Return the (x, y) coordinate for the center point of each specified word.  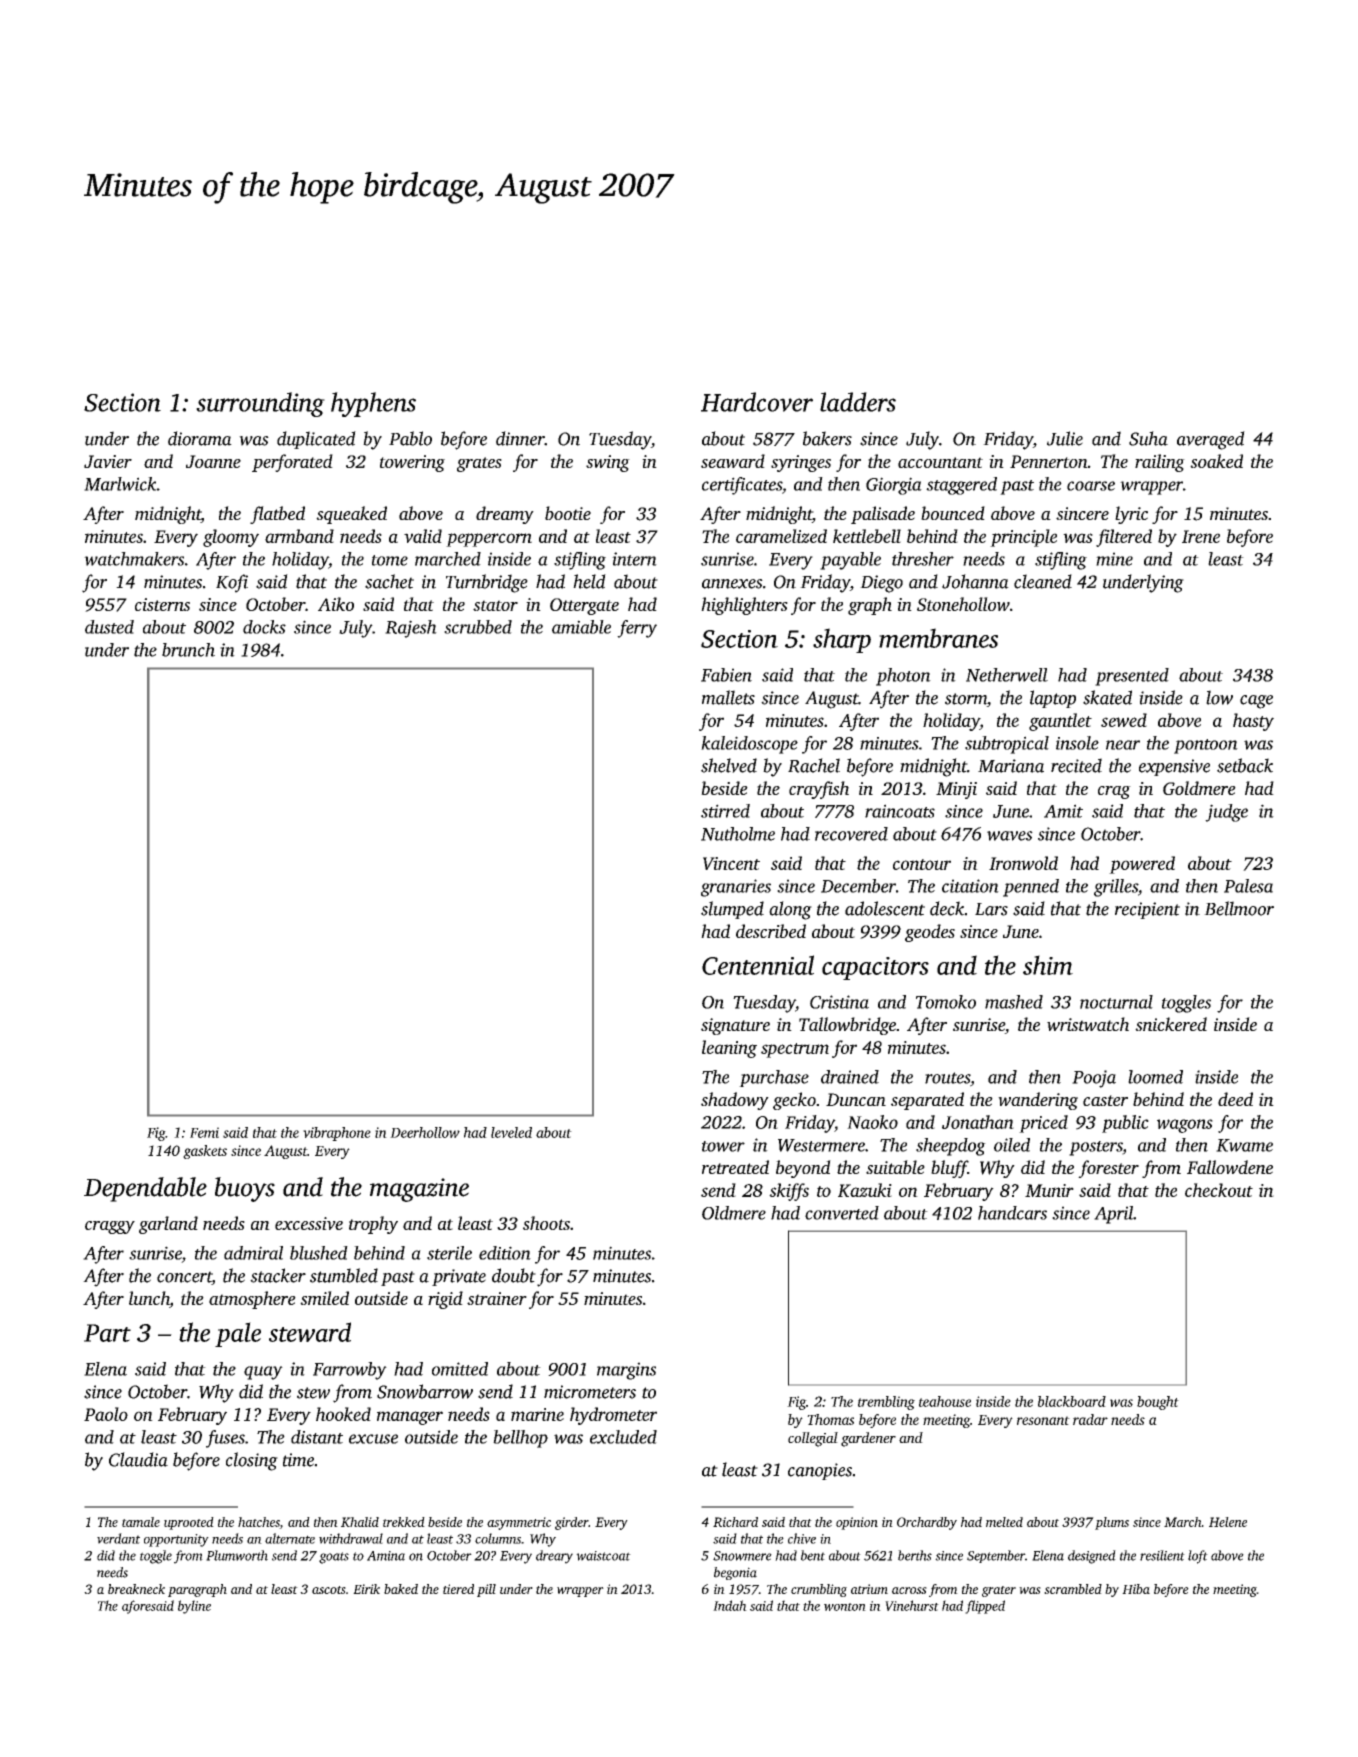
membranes (938, 638)
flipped (985, 1607)
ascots (329, 1590)
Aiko (336, 604)
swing (608, 463)
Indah (730, 1605)
